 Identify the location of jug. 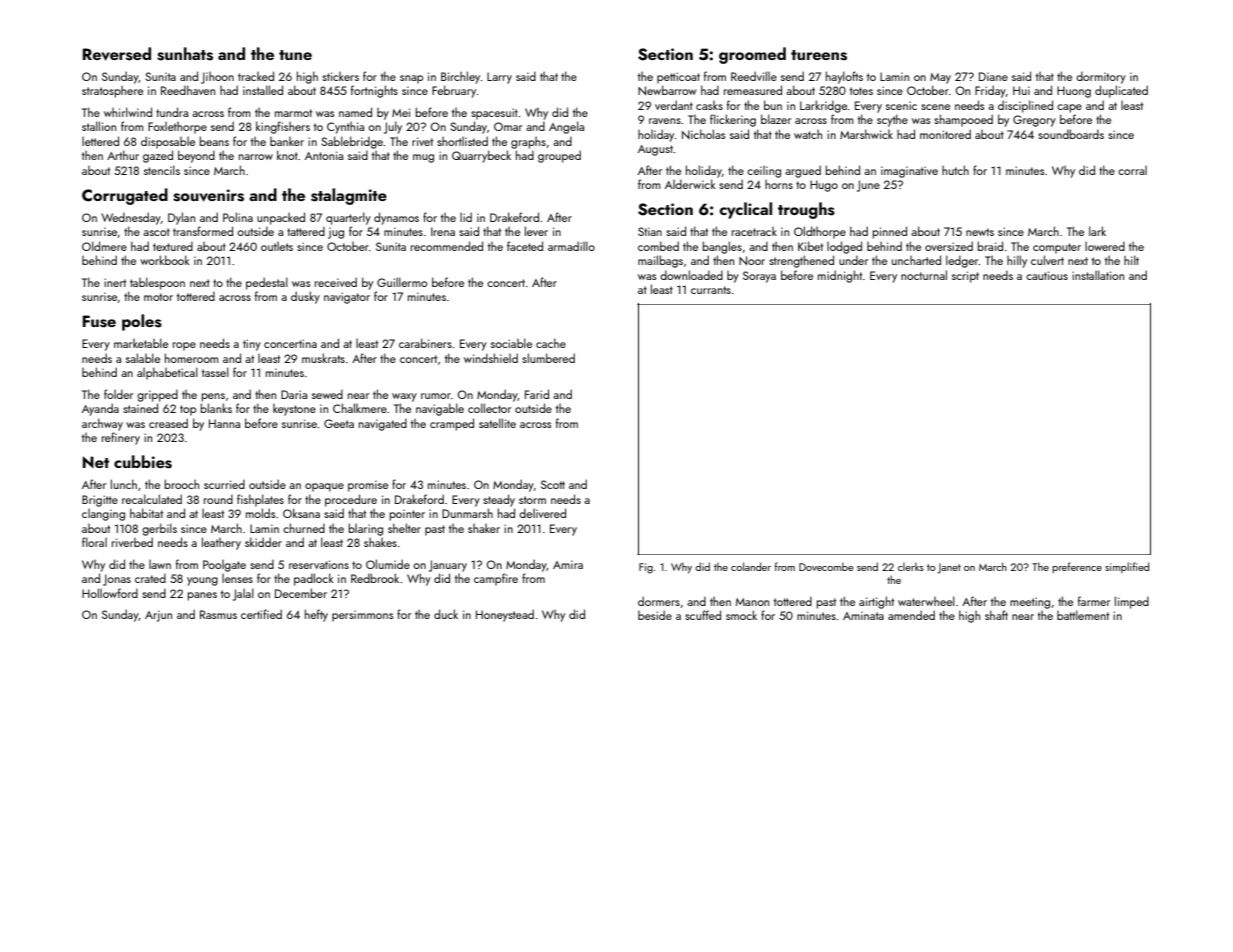
(336, 233).
